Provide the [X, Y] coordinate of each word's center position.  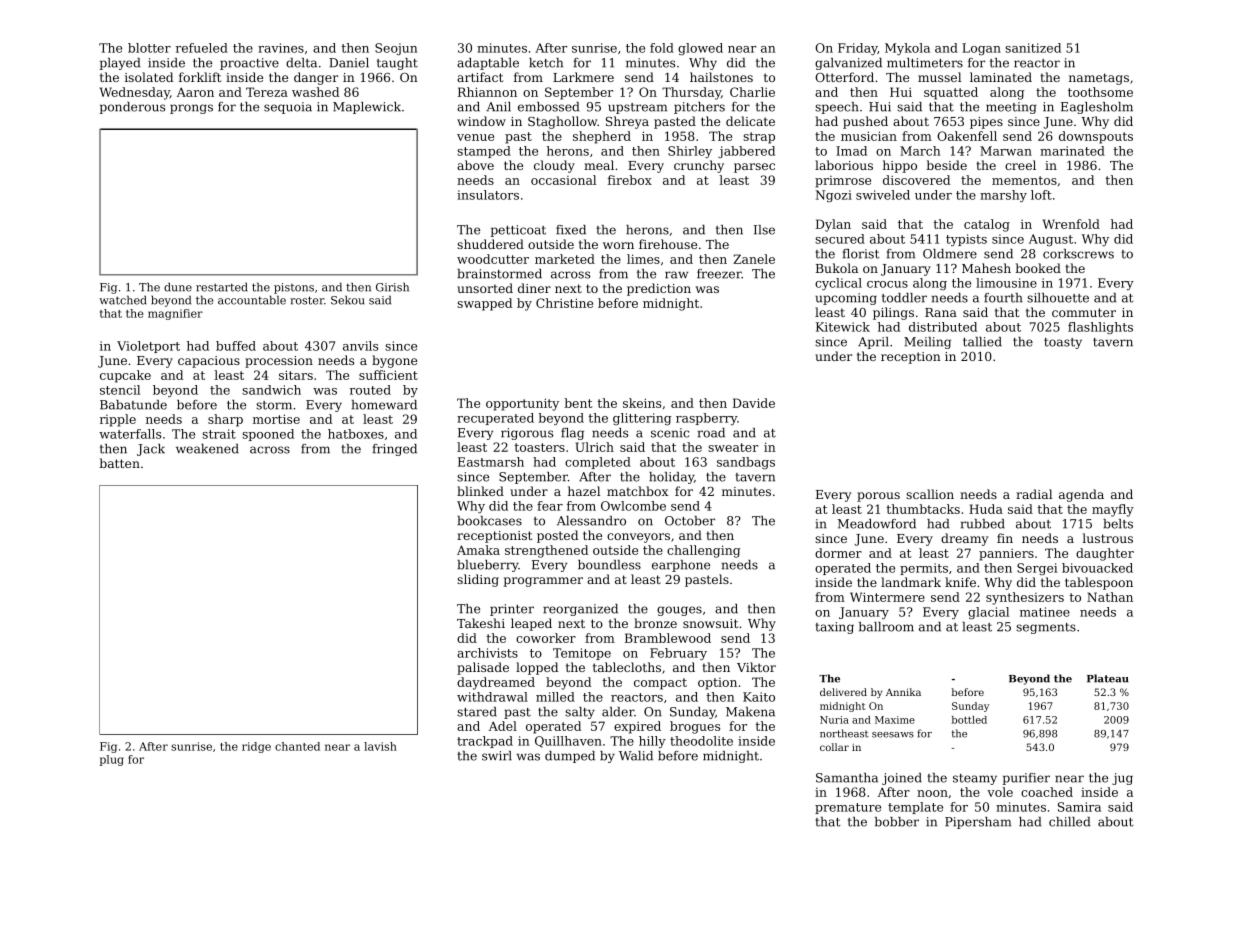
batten [119, 463]
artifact [480, 77]
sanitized [1033, 48]
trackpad [485, 742]
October [690, 521]
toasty [1063, 343]
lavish [380, 746]
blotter [149, 48]
